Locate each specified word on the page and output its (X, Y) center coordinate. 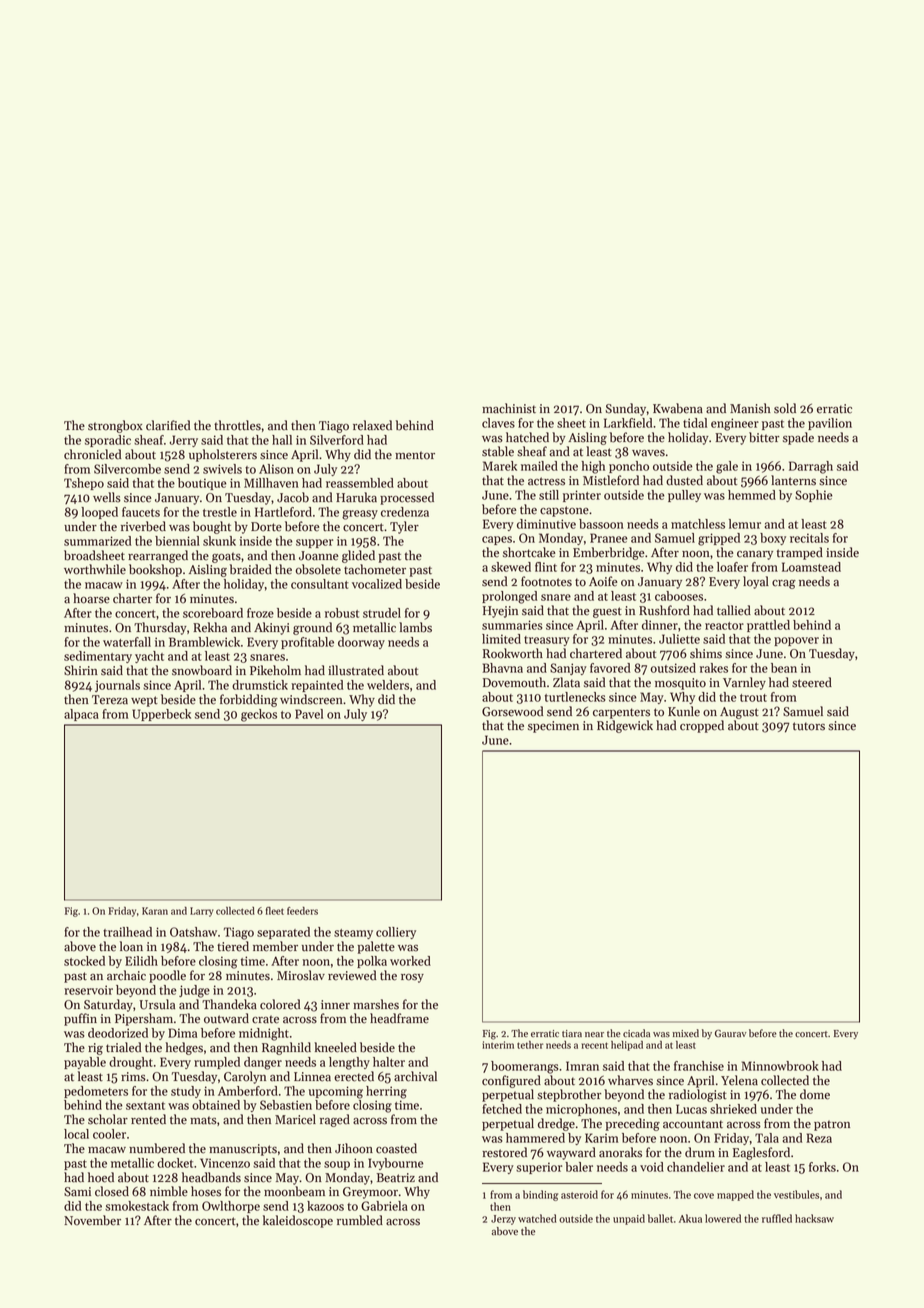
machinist (509, 408)
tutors (809, 726)
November (92, 1220)
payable (85, 1063)
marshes (376, 1004)
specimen (553, 727)
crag (784, 584)
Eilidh (141, 961)
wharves (630, 1080)
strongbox (115, 426)
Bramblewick (204, 642)
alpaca (81, 715)
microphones (581, 1110)
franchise (699, 1066)
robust (342, 613)
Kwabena (678, 408)
